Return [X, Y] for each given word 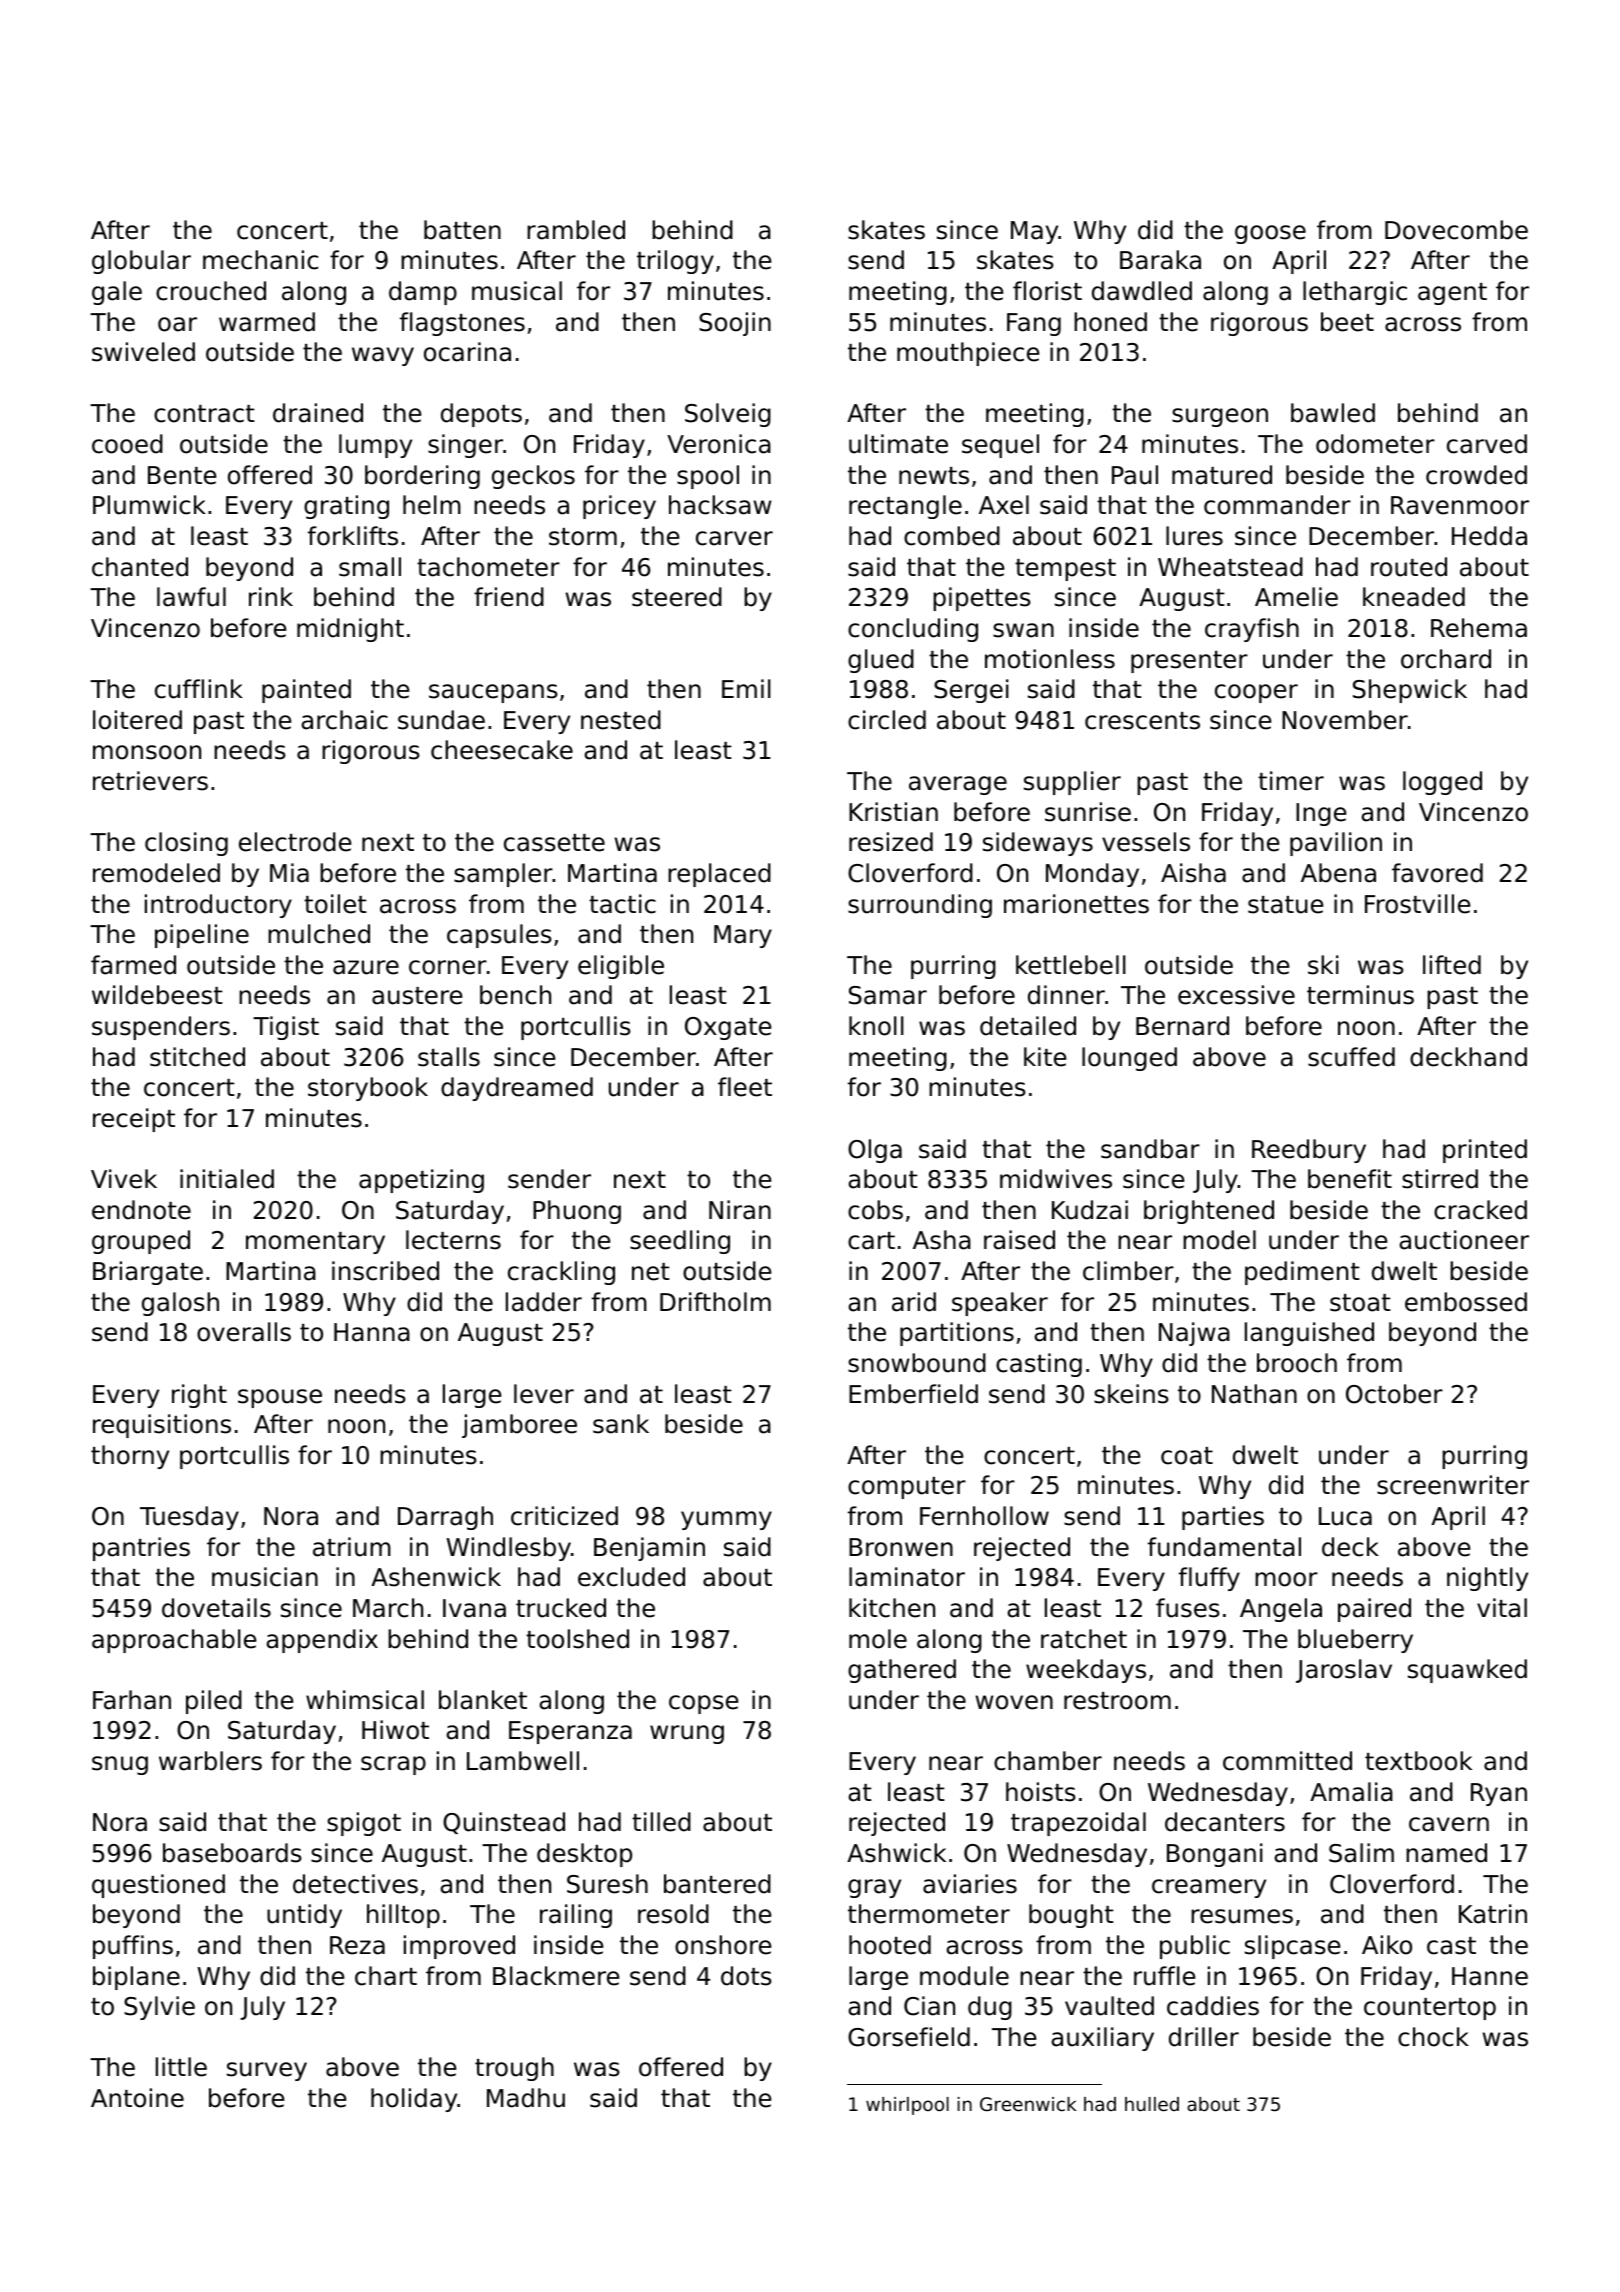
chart [386, 1976]
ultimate [898, 444]
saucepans [493, 693]
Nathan [1254, 1394]
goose [1270, 234]
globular [141, 262]
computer [907, 1488]
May [1035, 232]
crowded [1476, 475]
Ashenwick [436, 1577]
